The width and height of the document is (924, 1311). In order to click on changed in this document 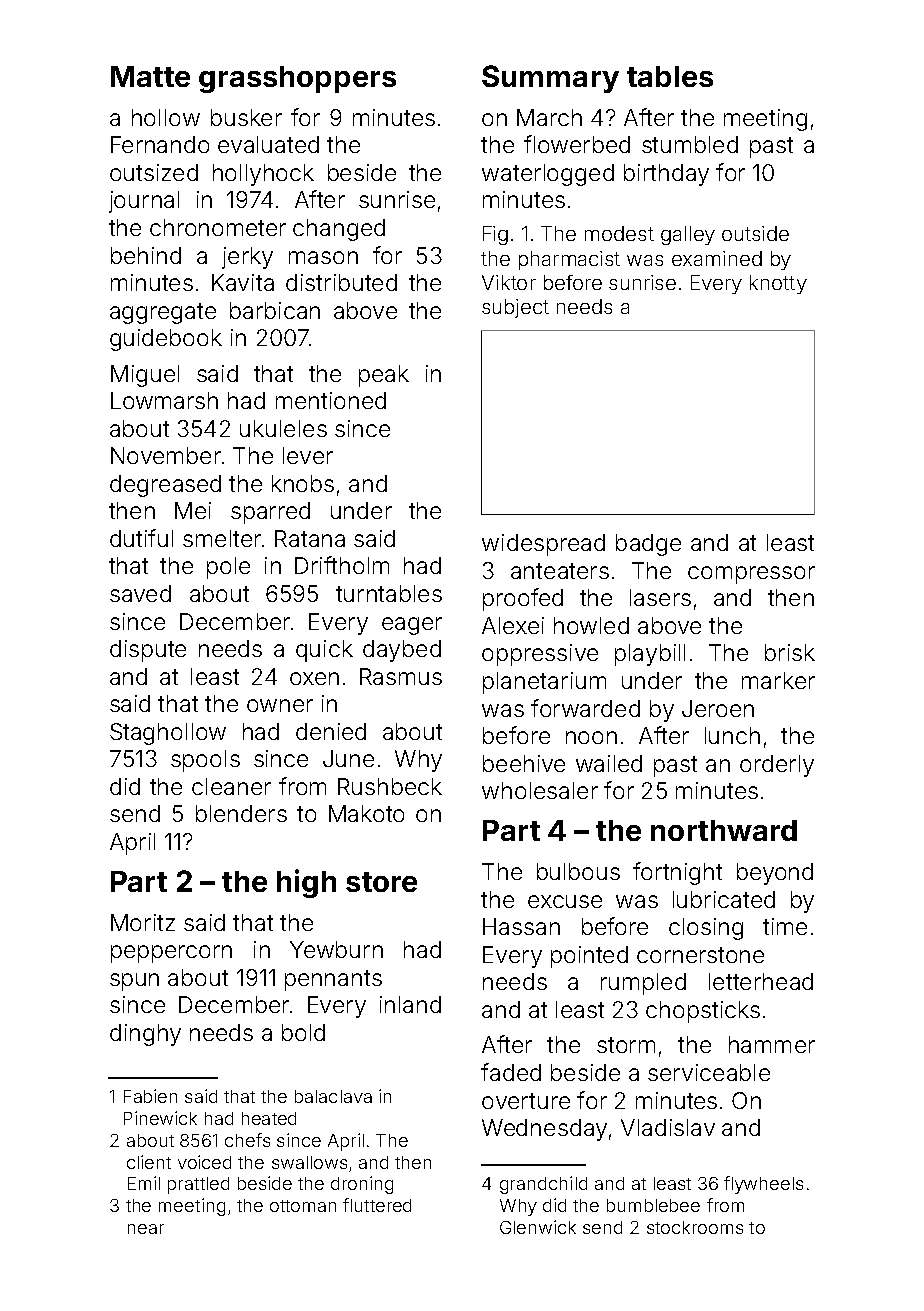, I will do `click(339, 230)`.
